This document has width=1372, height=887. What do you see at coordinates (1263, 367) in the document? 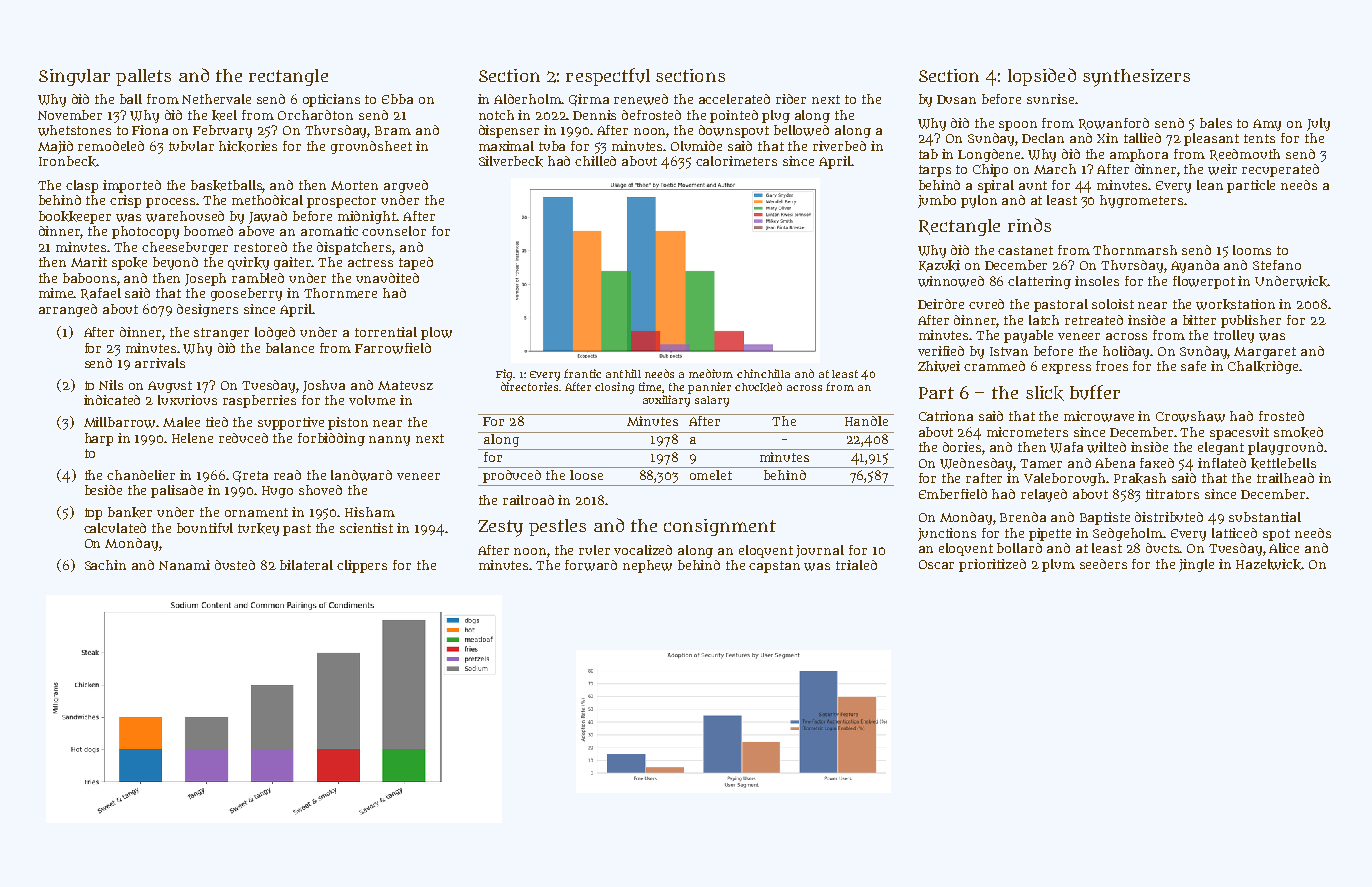
I see `Chalkridge` at bounding box center [1263, 367].
